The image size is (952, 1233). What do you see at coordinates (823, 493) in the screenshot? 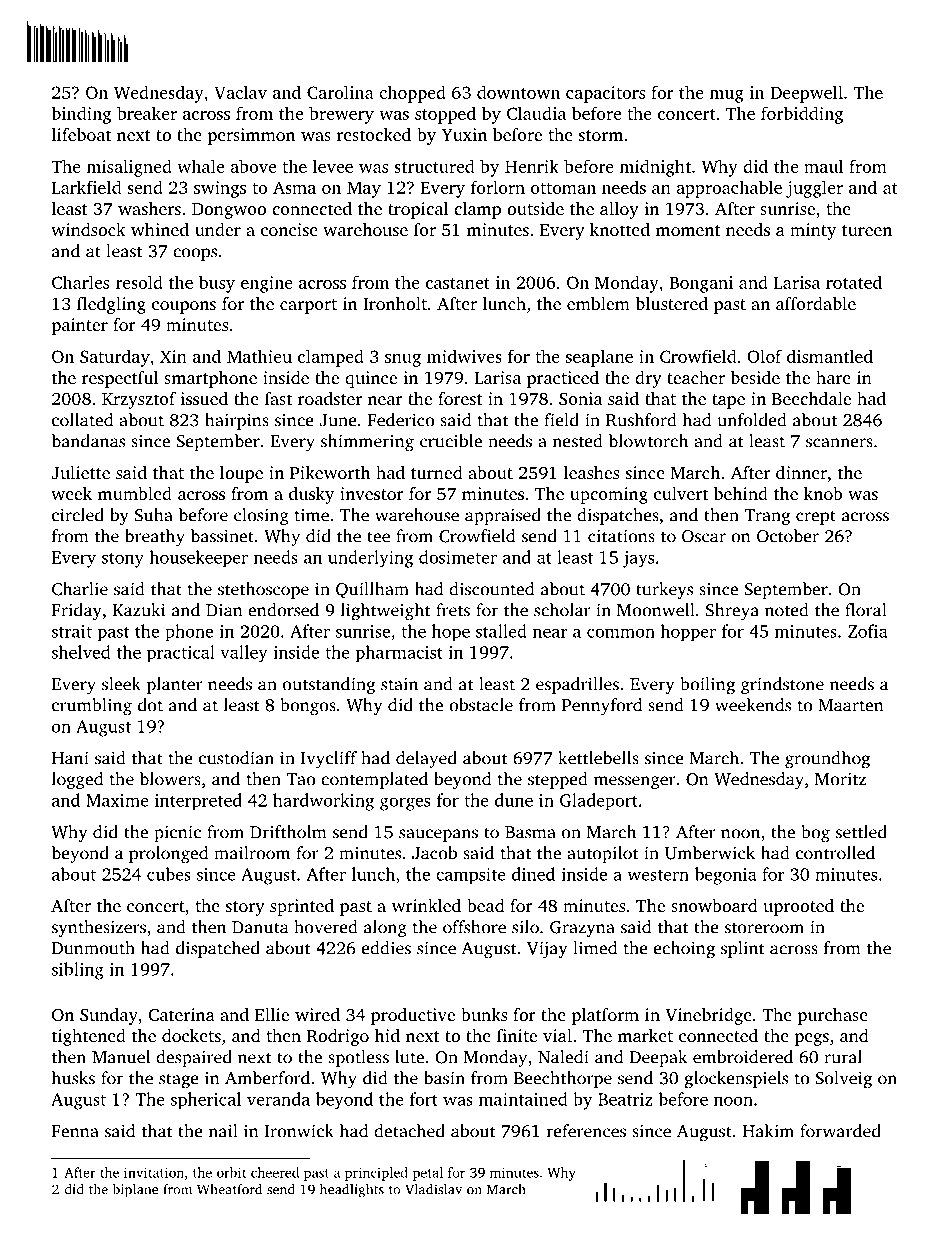
I see `knob` at bounding box center [823, 493].
